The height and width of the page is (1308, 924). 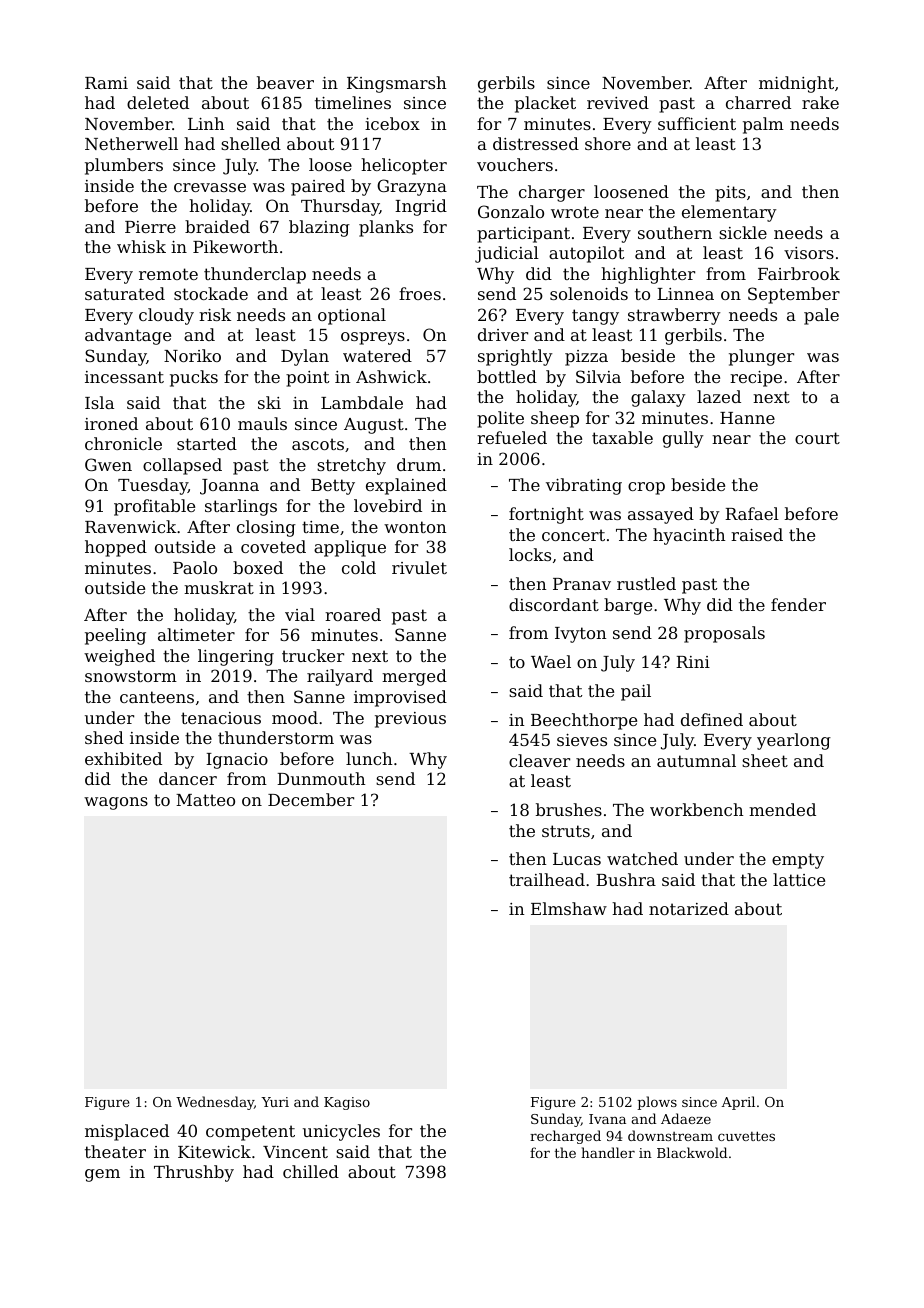 What do you see at coordinates (396, 84) in the page?
I see `Kingsmarsh` at bounding box center [396, 84].
